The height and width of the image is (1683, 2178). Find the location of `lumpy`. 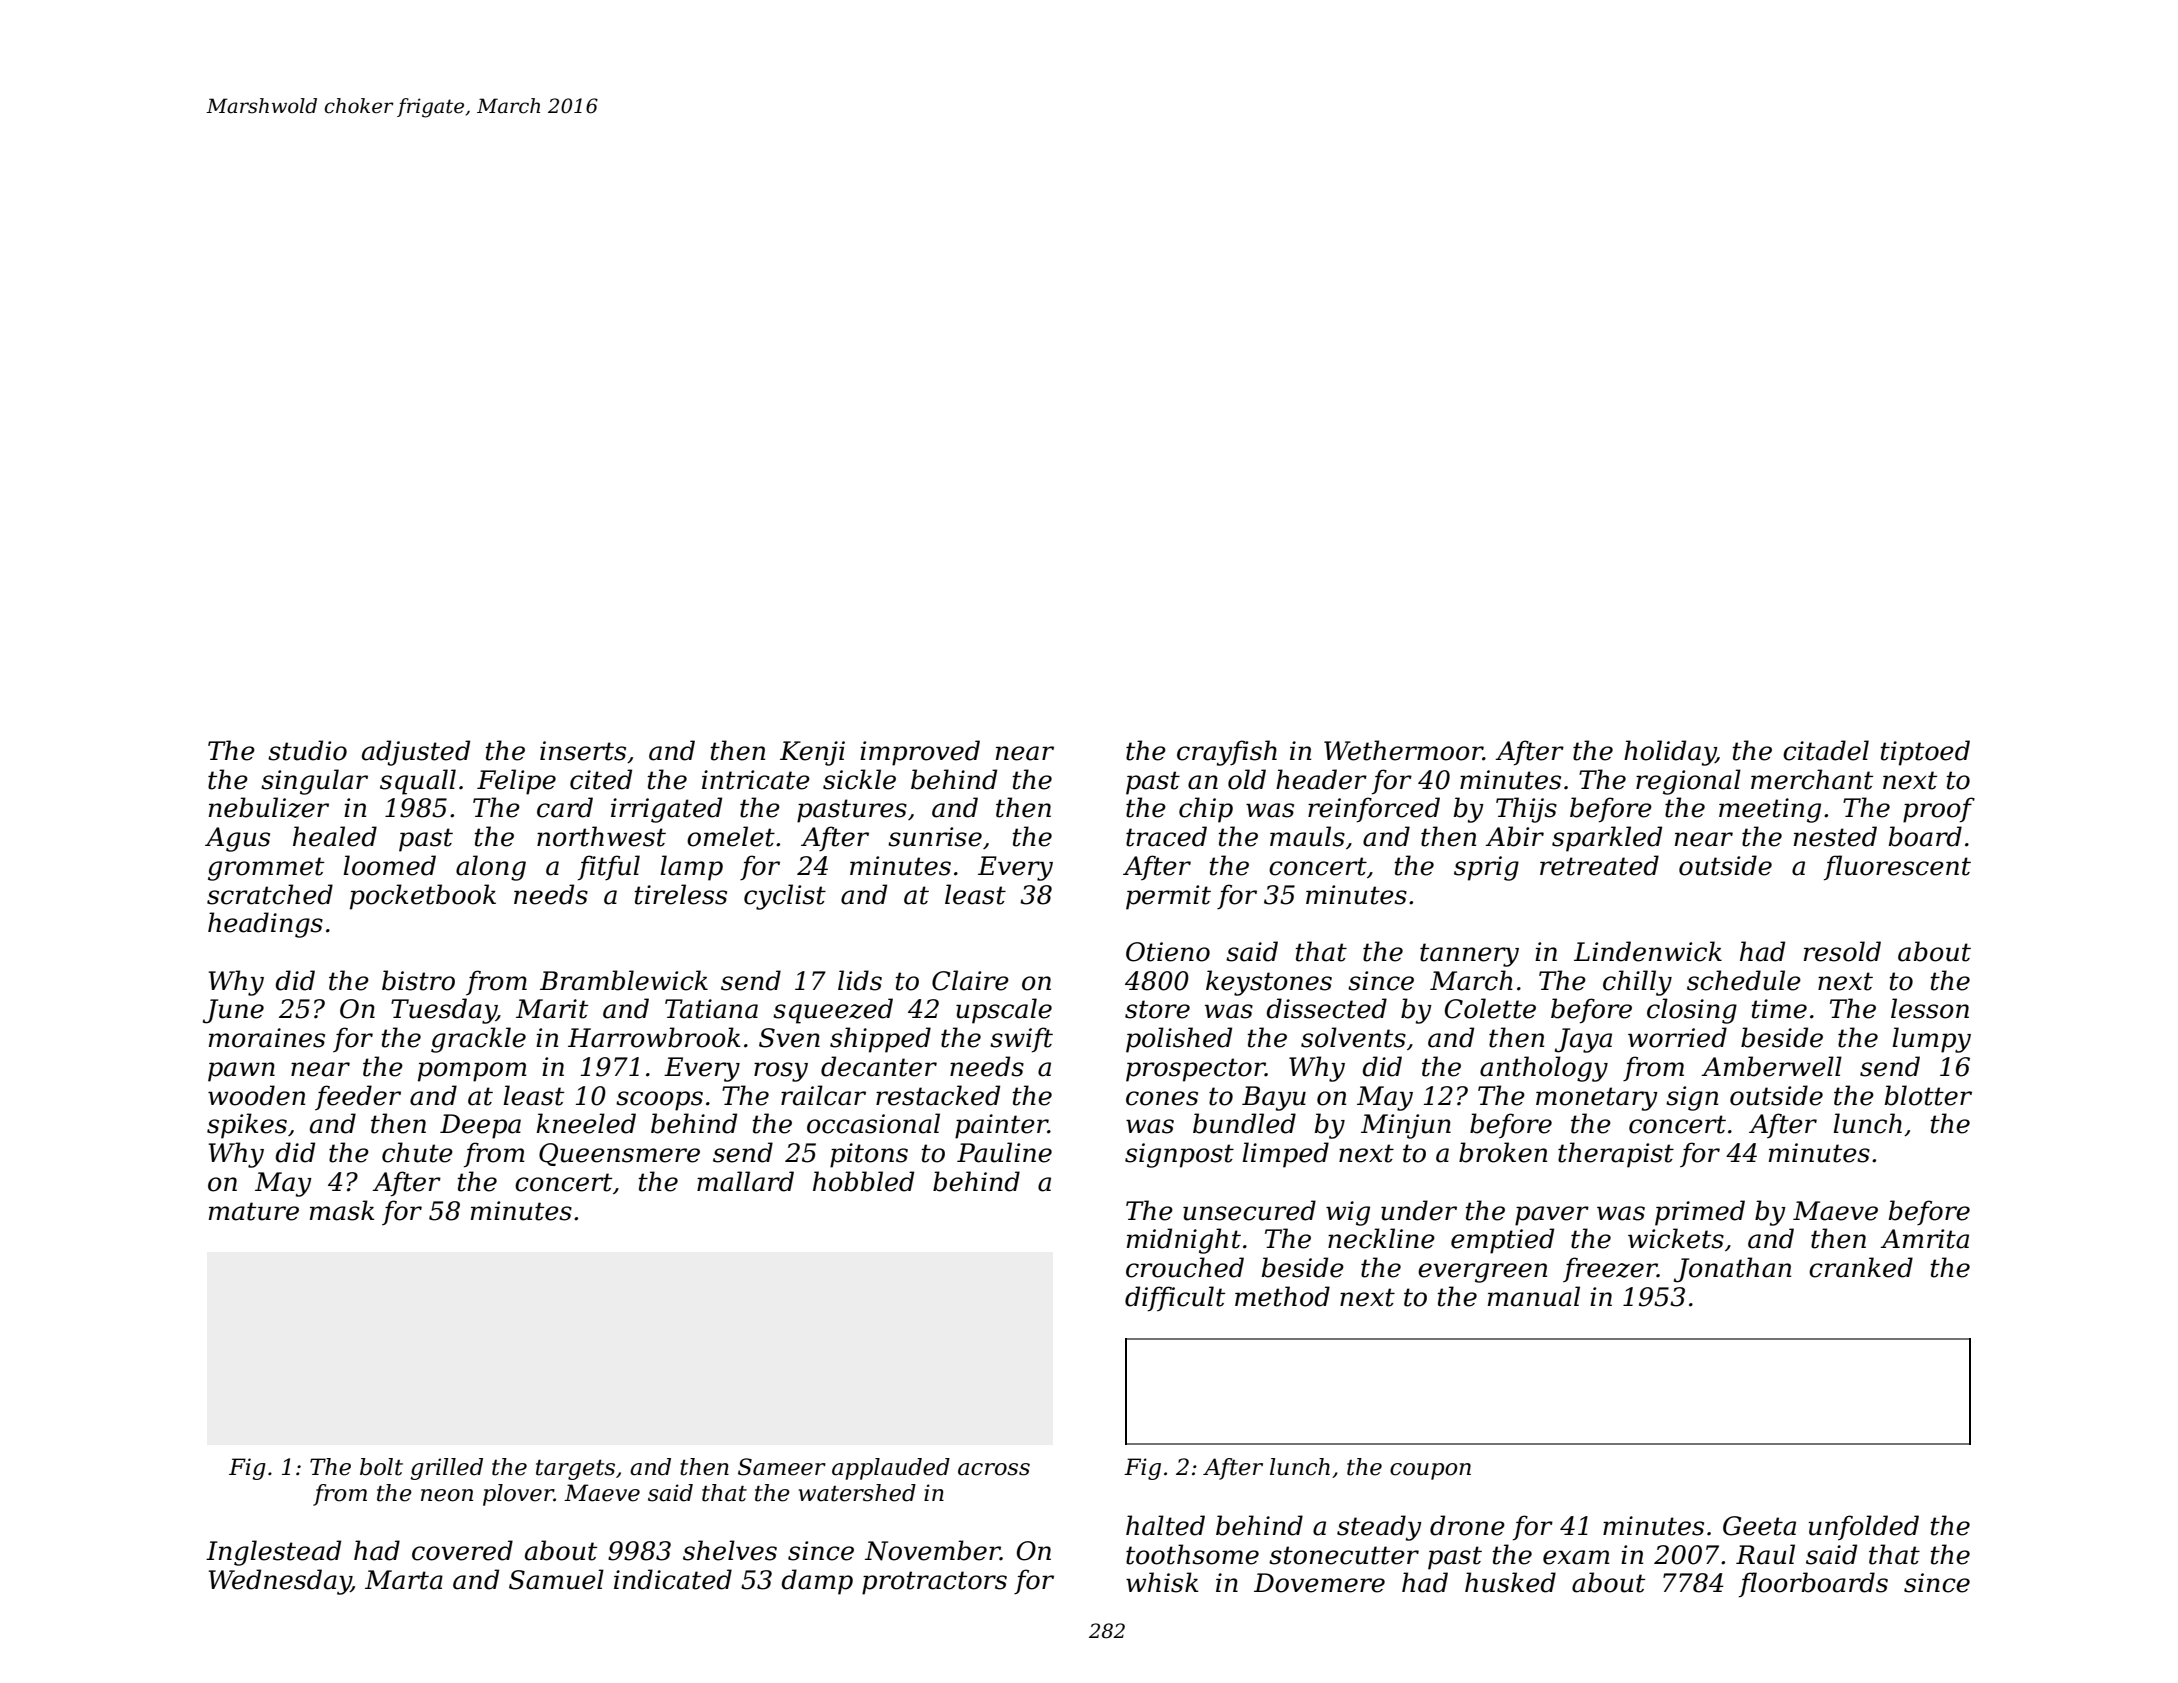

lumpy is located at coordinates (1931, 1040).
